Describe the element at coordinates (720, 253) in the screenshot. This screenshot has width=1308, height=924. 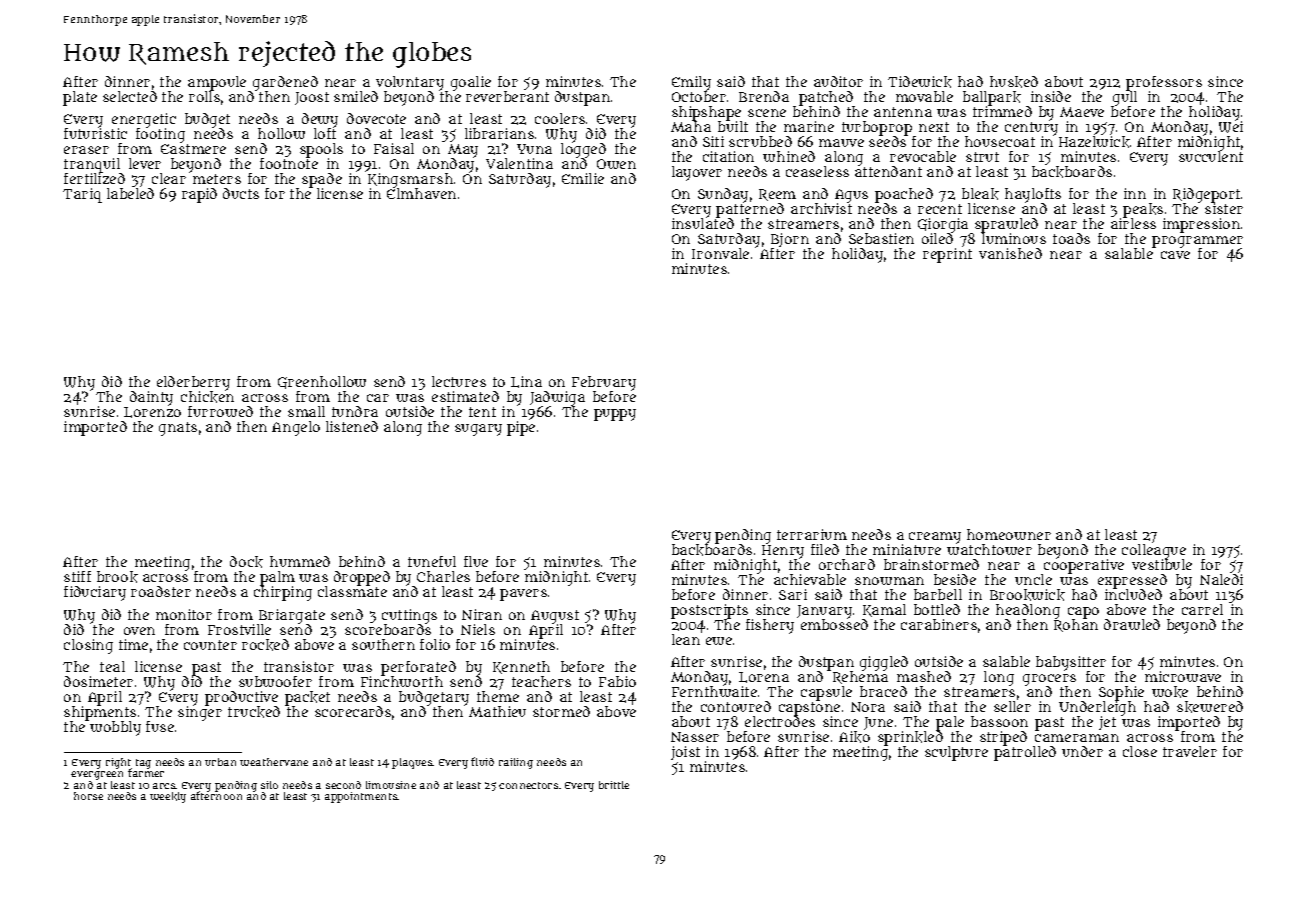
I see `Ironvale` at that location.
